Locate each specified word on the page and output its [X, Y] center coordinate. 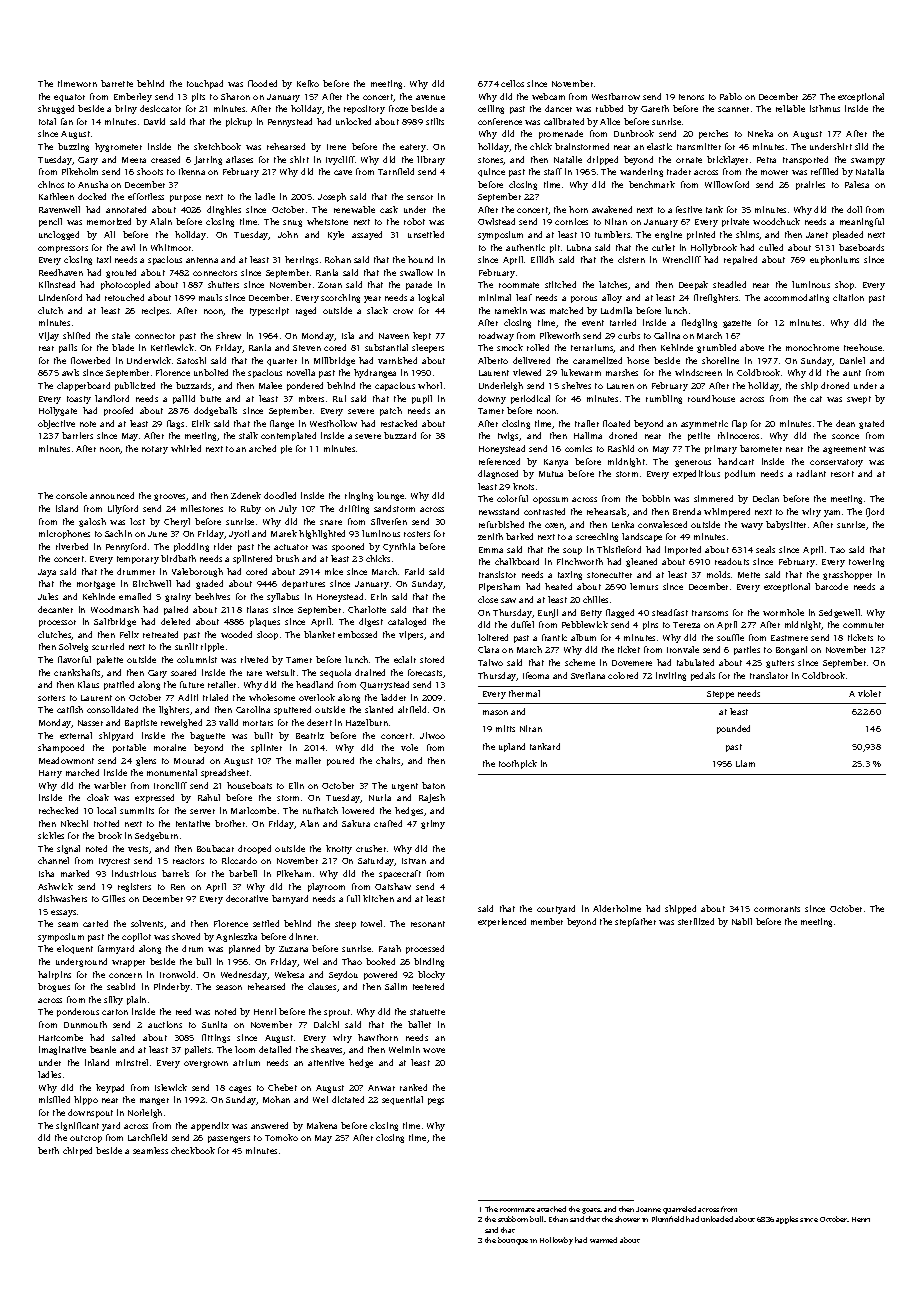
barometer [761, 448]
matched [566, 310]
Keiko [308, 83]
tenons [691, 97]
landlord [112, 398]
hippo [86, 1100]
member [547, 921]
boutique [513, 1241]
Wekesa [289, 974]
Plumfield [668, 1219]
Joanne [648, 1209]
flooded [262, 83]
